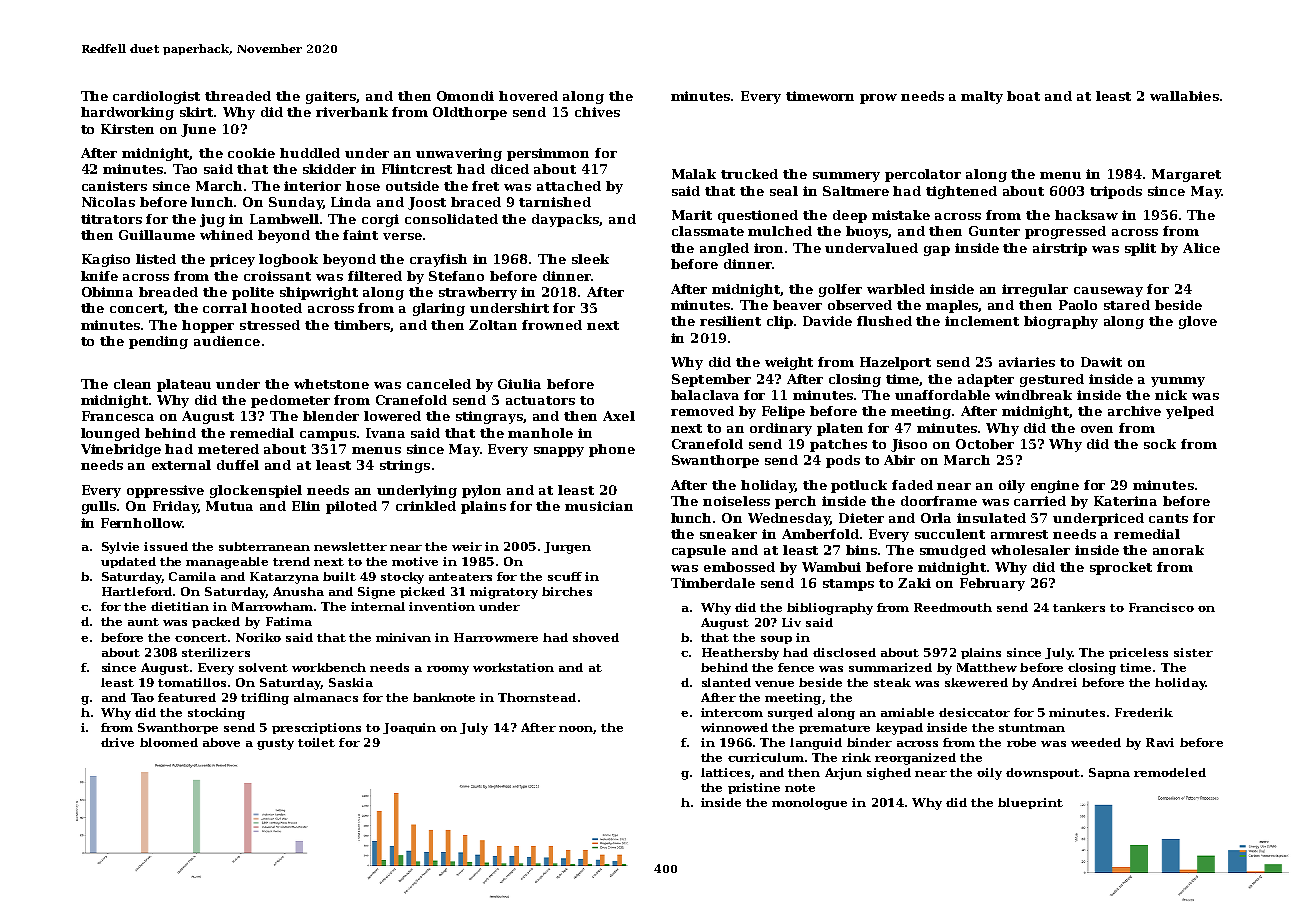 The height and width of the document is (924, 1308). Describe the element at coordinates (596, 637) in the document. I see `shoved` at that location.
